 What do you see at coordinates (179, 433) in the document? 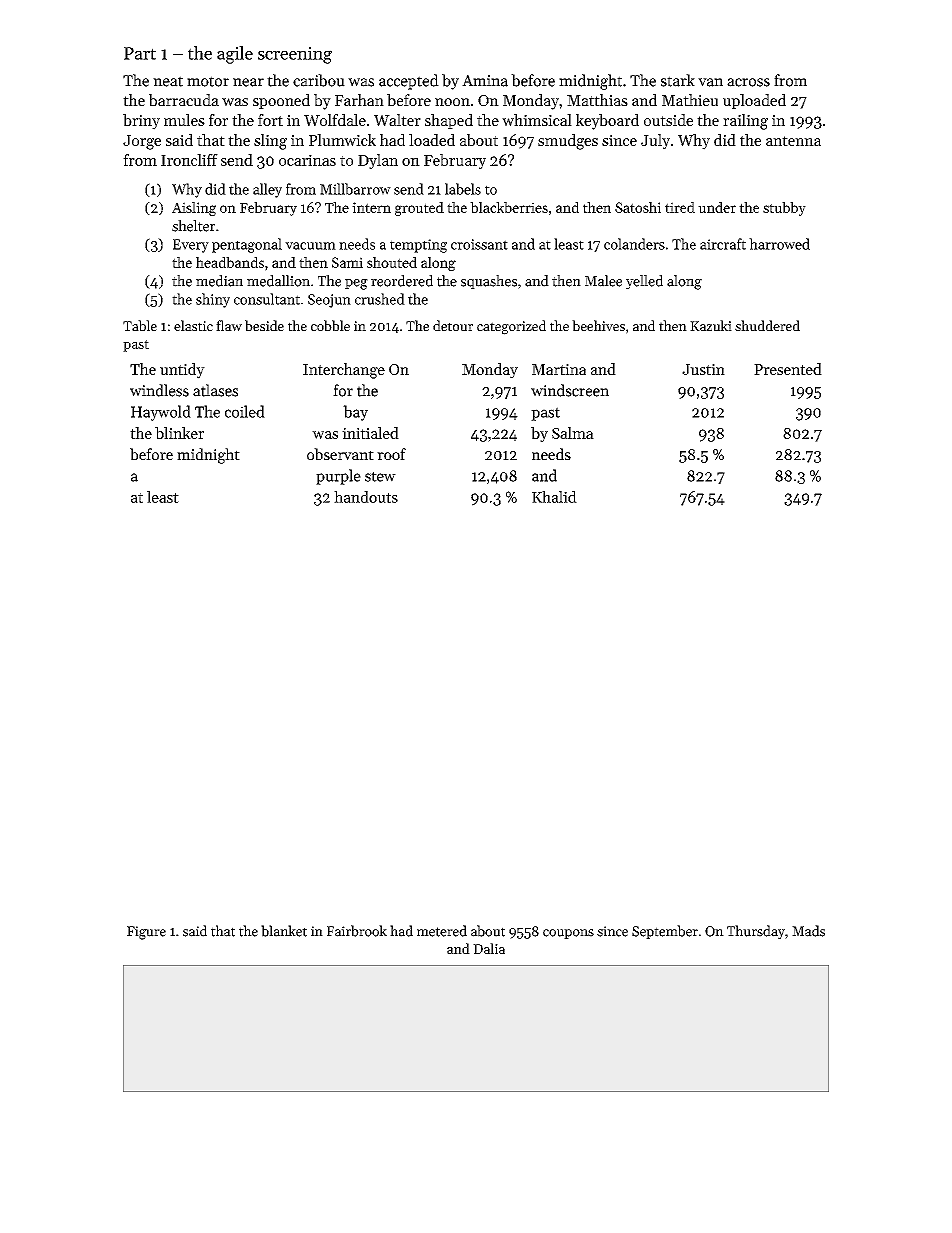
I see `blinker` at bounding box center [179, 433].
